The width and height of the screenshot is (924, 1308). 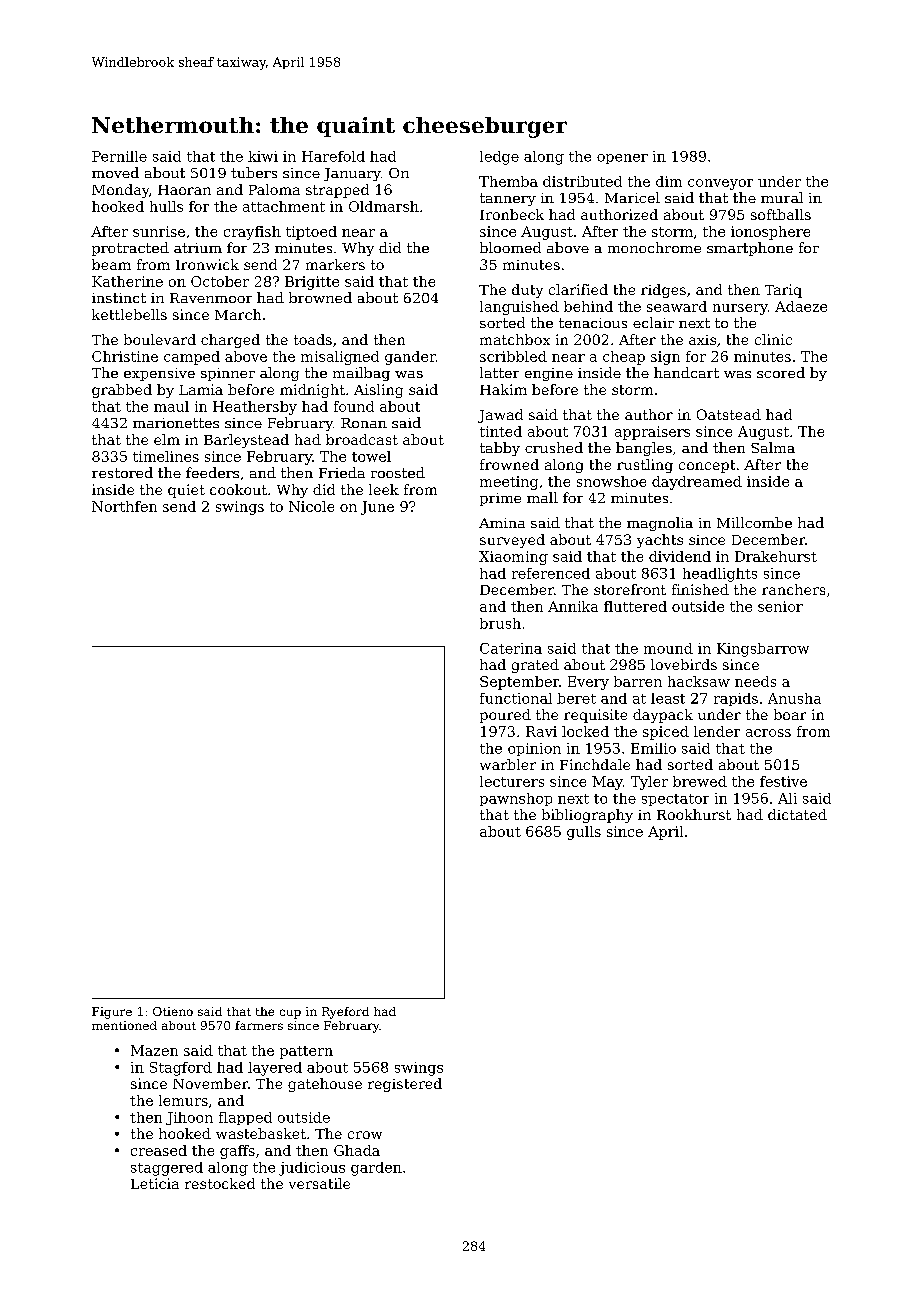 I want to click on Pernille, so click(x=119, y=156).
